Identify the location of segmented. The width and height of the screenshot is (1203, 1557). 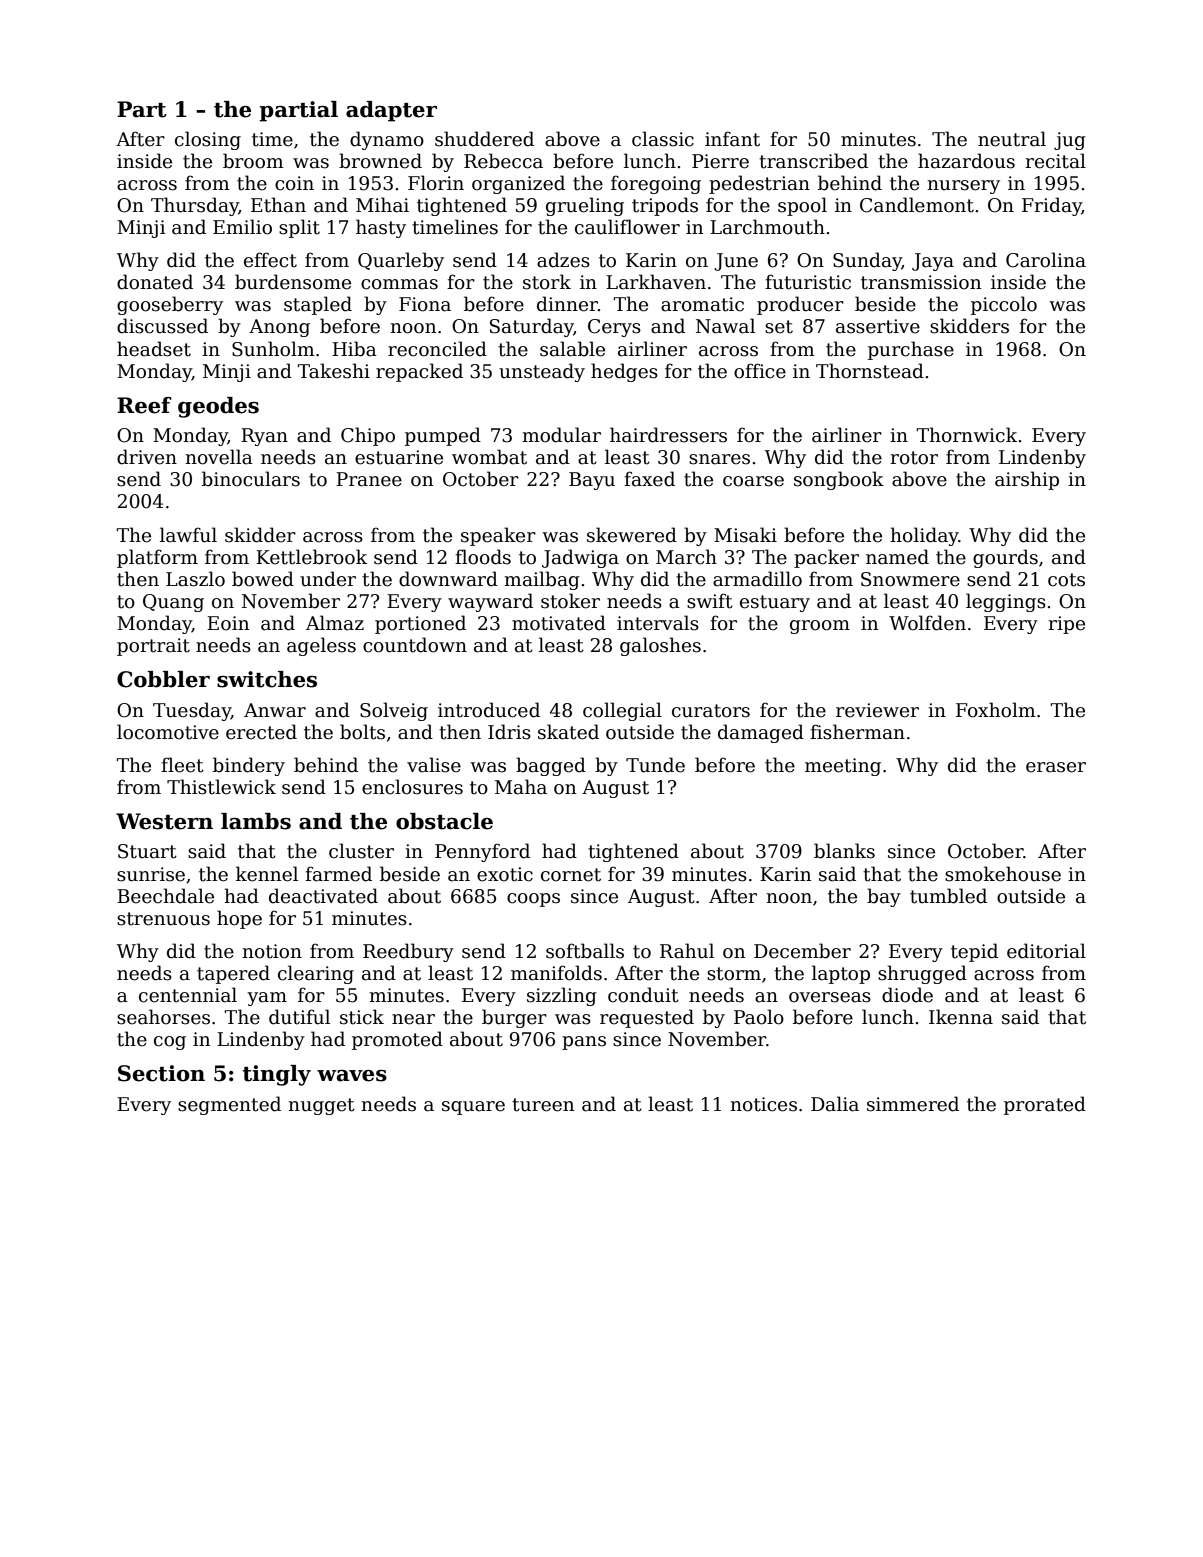
(229, 1105).
